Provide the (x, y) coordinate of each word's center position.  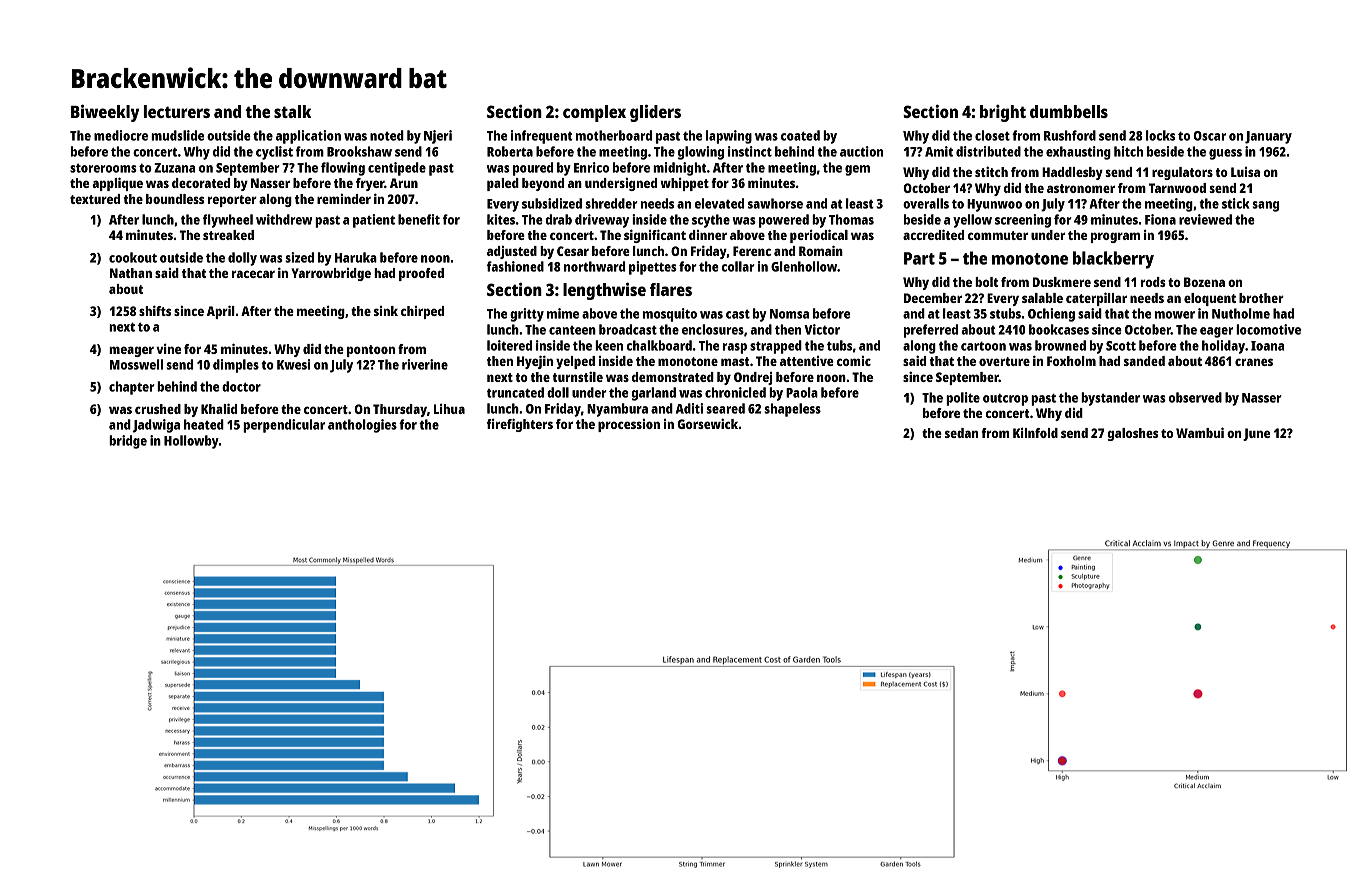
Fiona (1160, 219)
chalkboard (659, 345)
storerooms (103, 168)
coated (800, 135)
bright (1003, 113)
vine (168, 349)
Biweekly (105, 113)
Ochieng (1051, 315)
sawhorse (775, 203)
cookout (133, 257)
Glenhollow (804, 266)
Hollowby (191, 442)
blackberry (1113, 260)
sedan (961, 433)
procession (629, 425)
